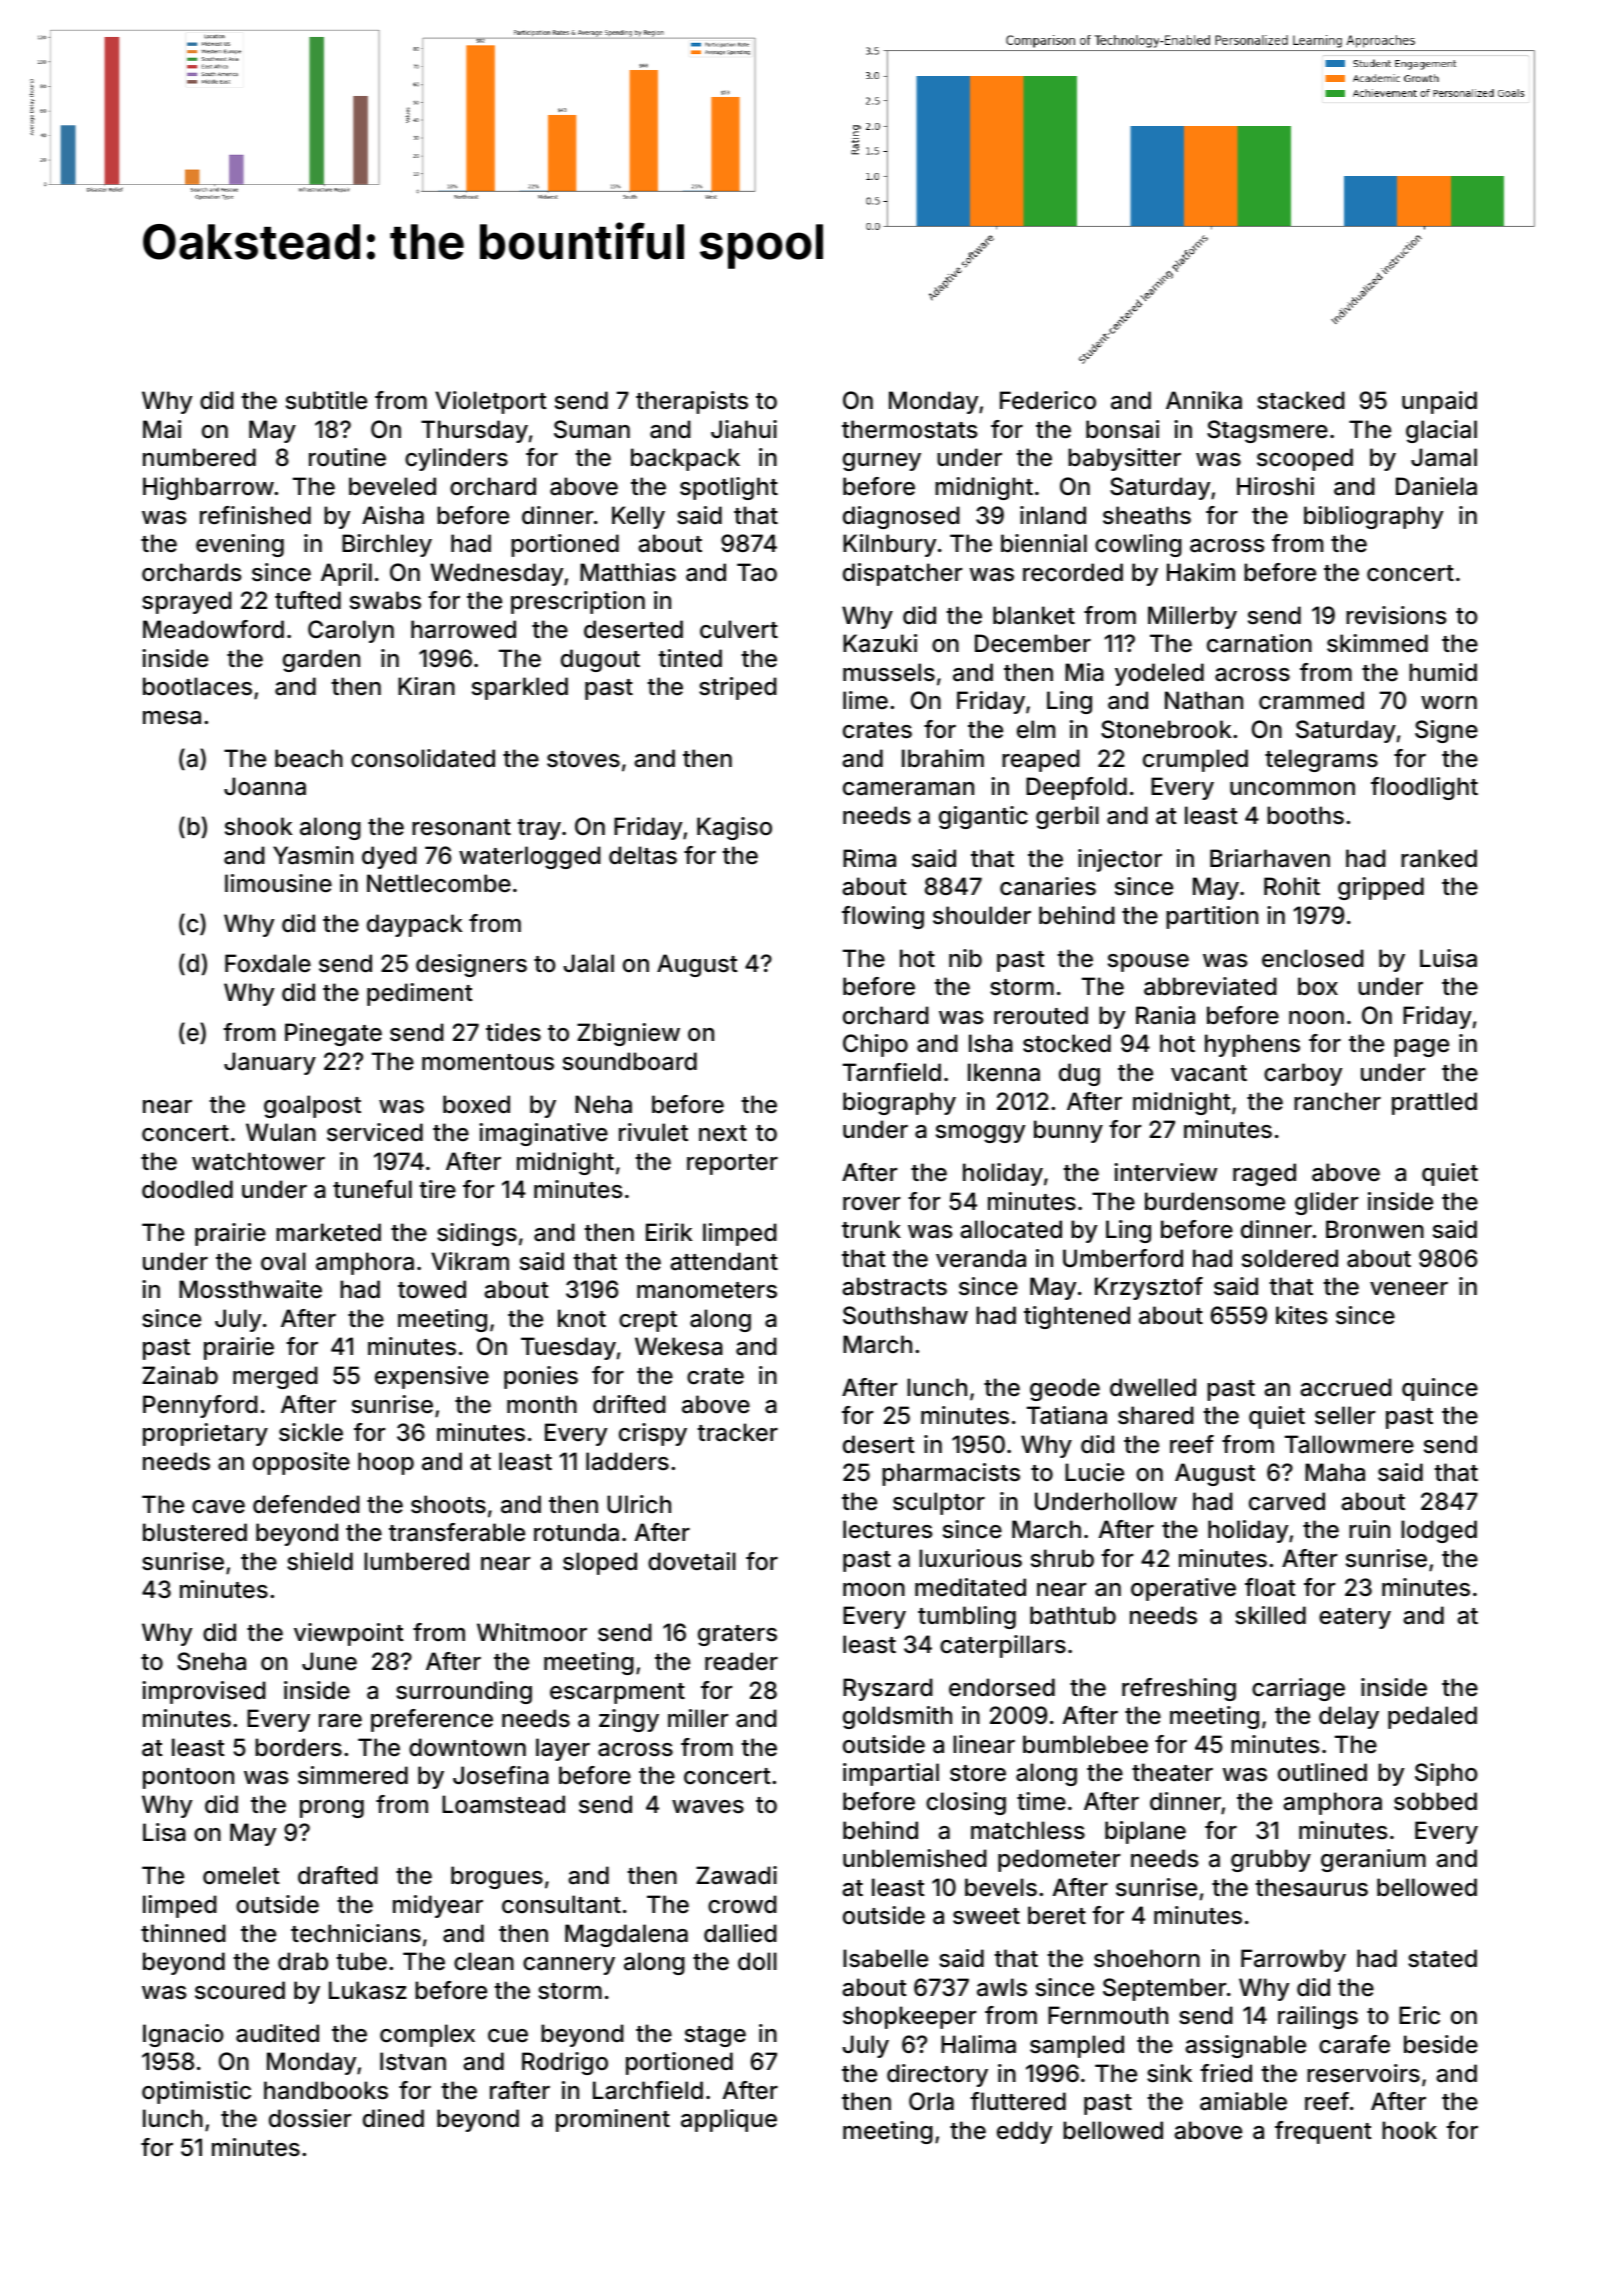 The height and width of the page is (2292, 1620). What do you see at coordinates (729, 2120) in the page?
I see `applique` at bounding box center [729, 2120].
